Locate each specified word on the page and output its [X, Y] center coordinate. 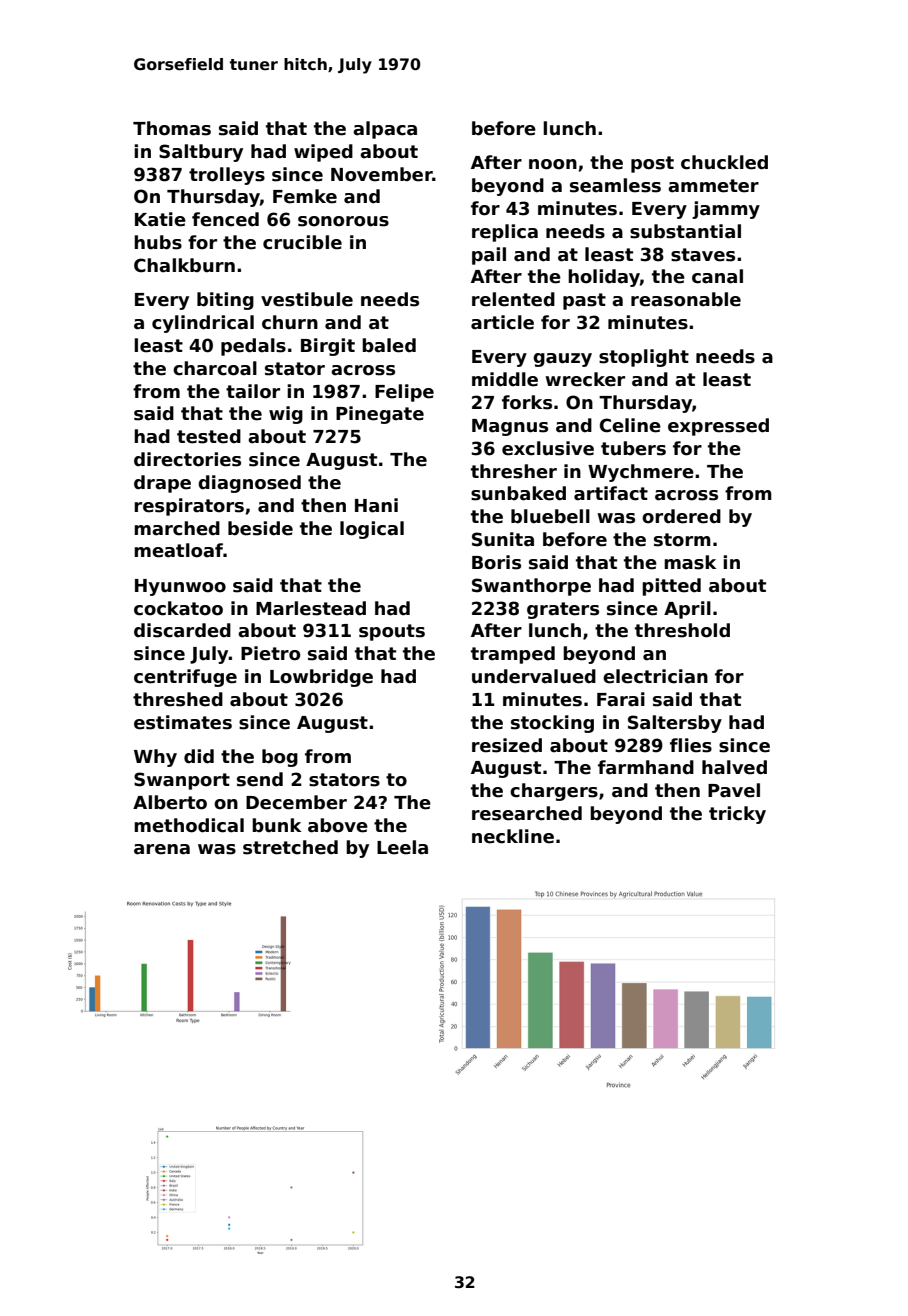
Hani [376, 505]
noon [553, 164]
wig [286, 415]
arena [162, 849]
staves [703, 255]
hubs [158, 242]
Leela [402, 847]
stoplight [644, 358]
